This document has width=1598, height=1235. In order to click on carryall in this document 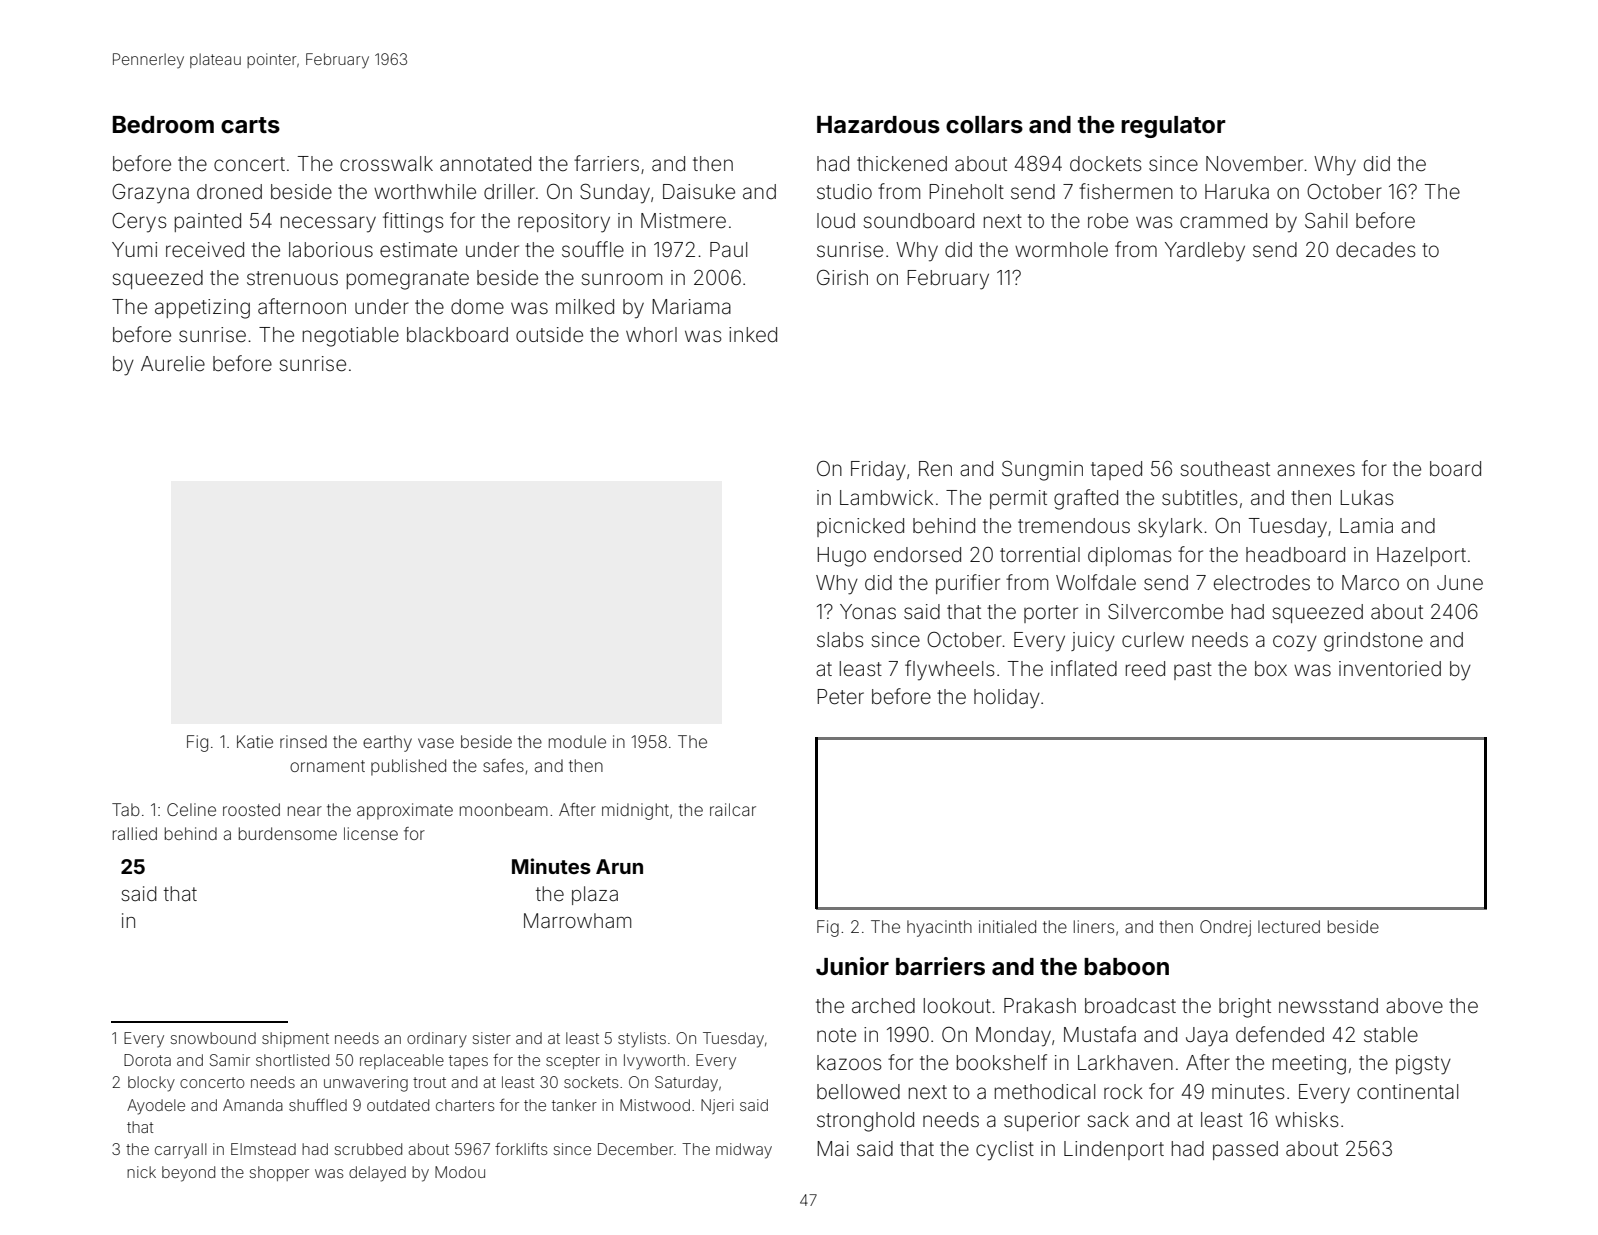, I will do `click(181, 1151)`.
